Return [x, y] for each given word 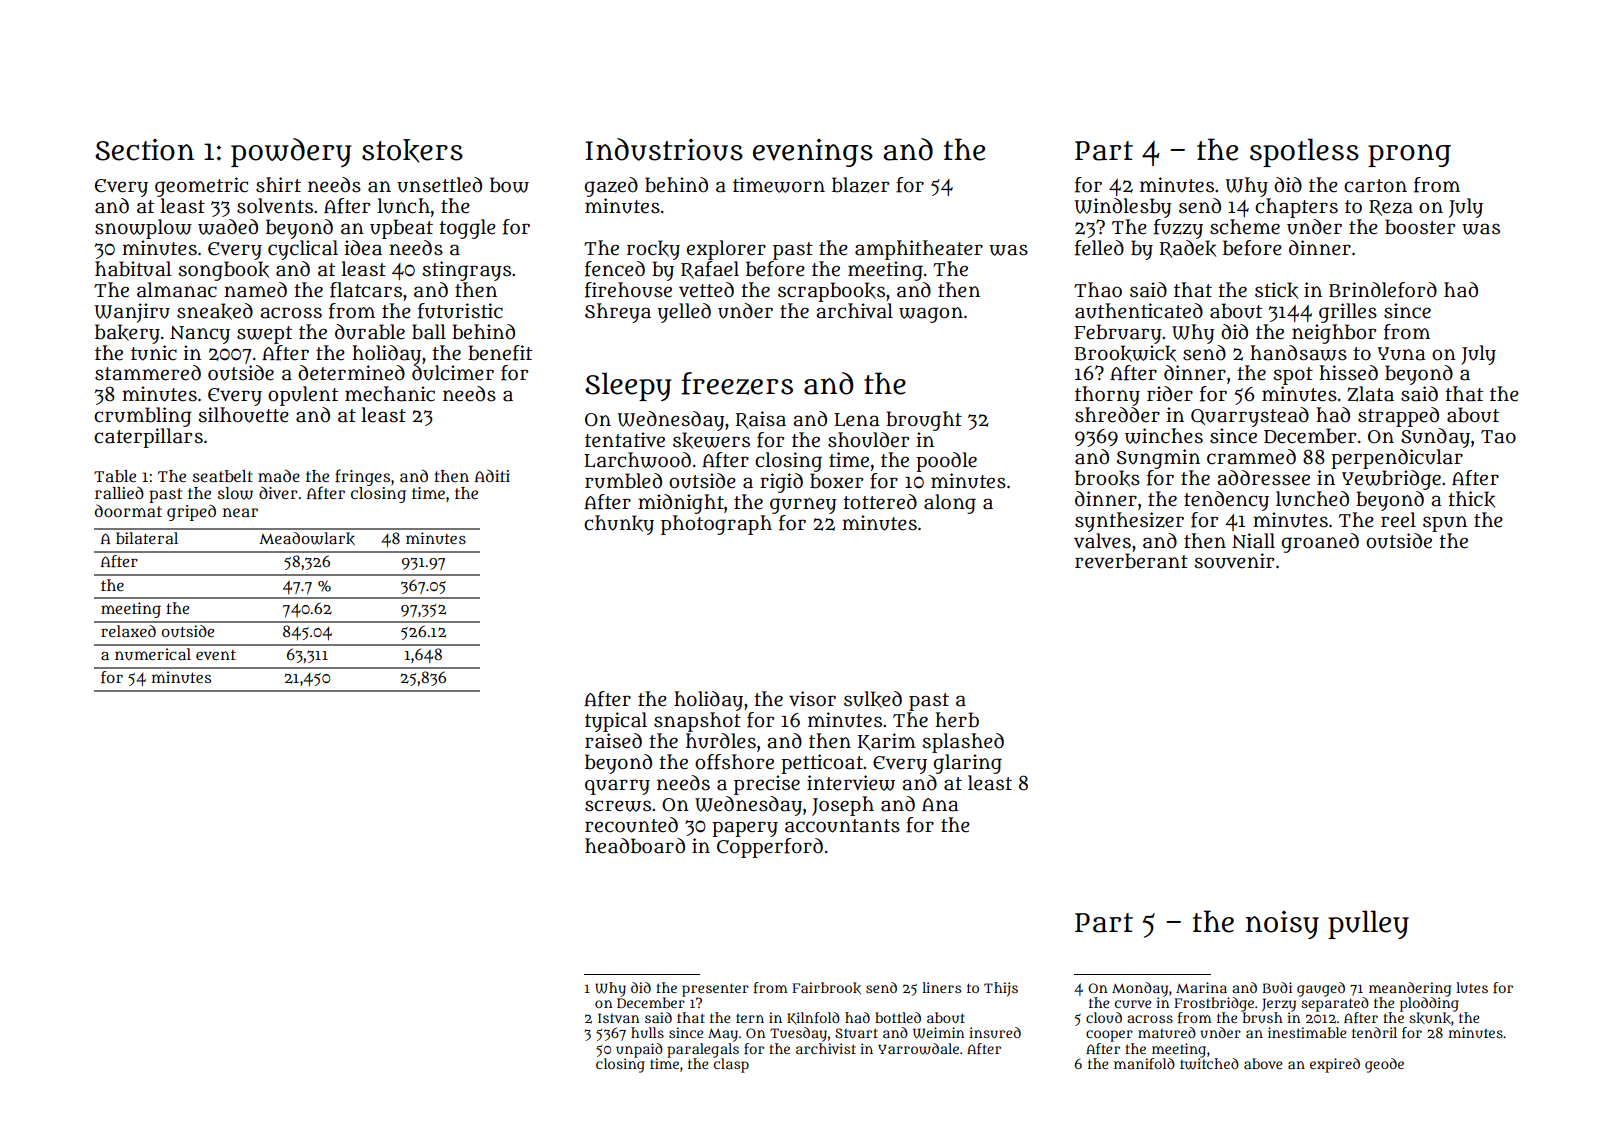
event [216, 655]
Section [144, 150]
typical [616, 722]
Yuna [1401, 354]
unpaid [639, 1050]
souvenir [1235, 561]
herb [957, 720]
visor [812, 699]
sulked [873, 699]
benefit [500, 353]
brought [924, 421]
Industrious [664, 149]
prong [1409, 155]
